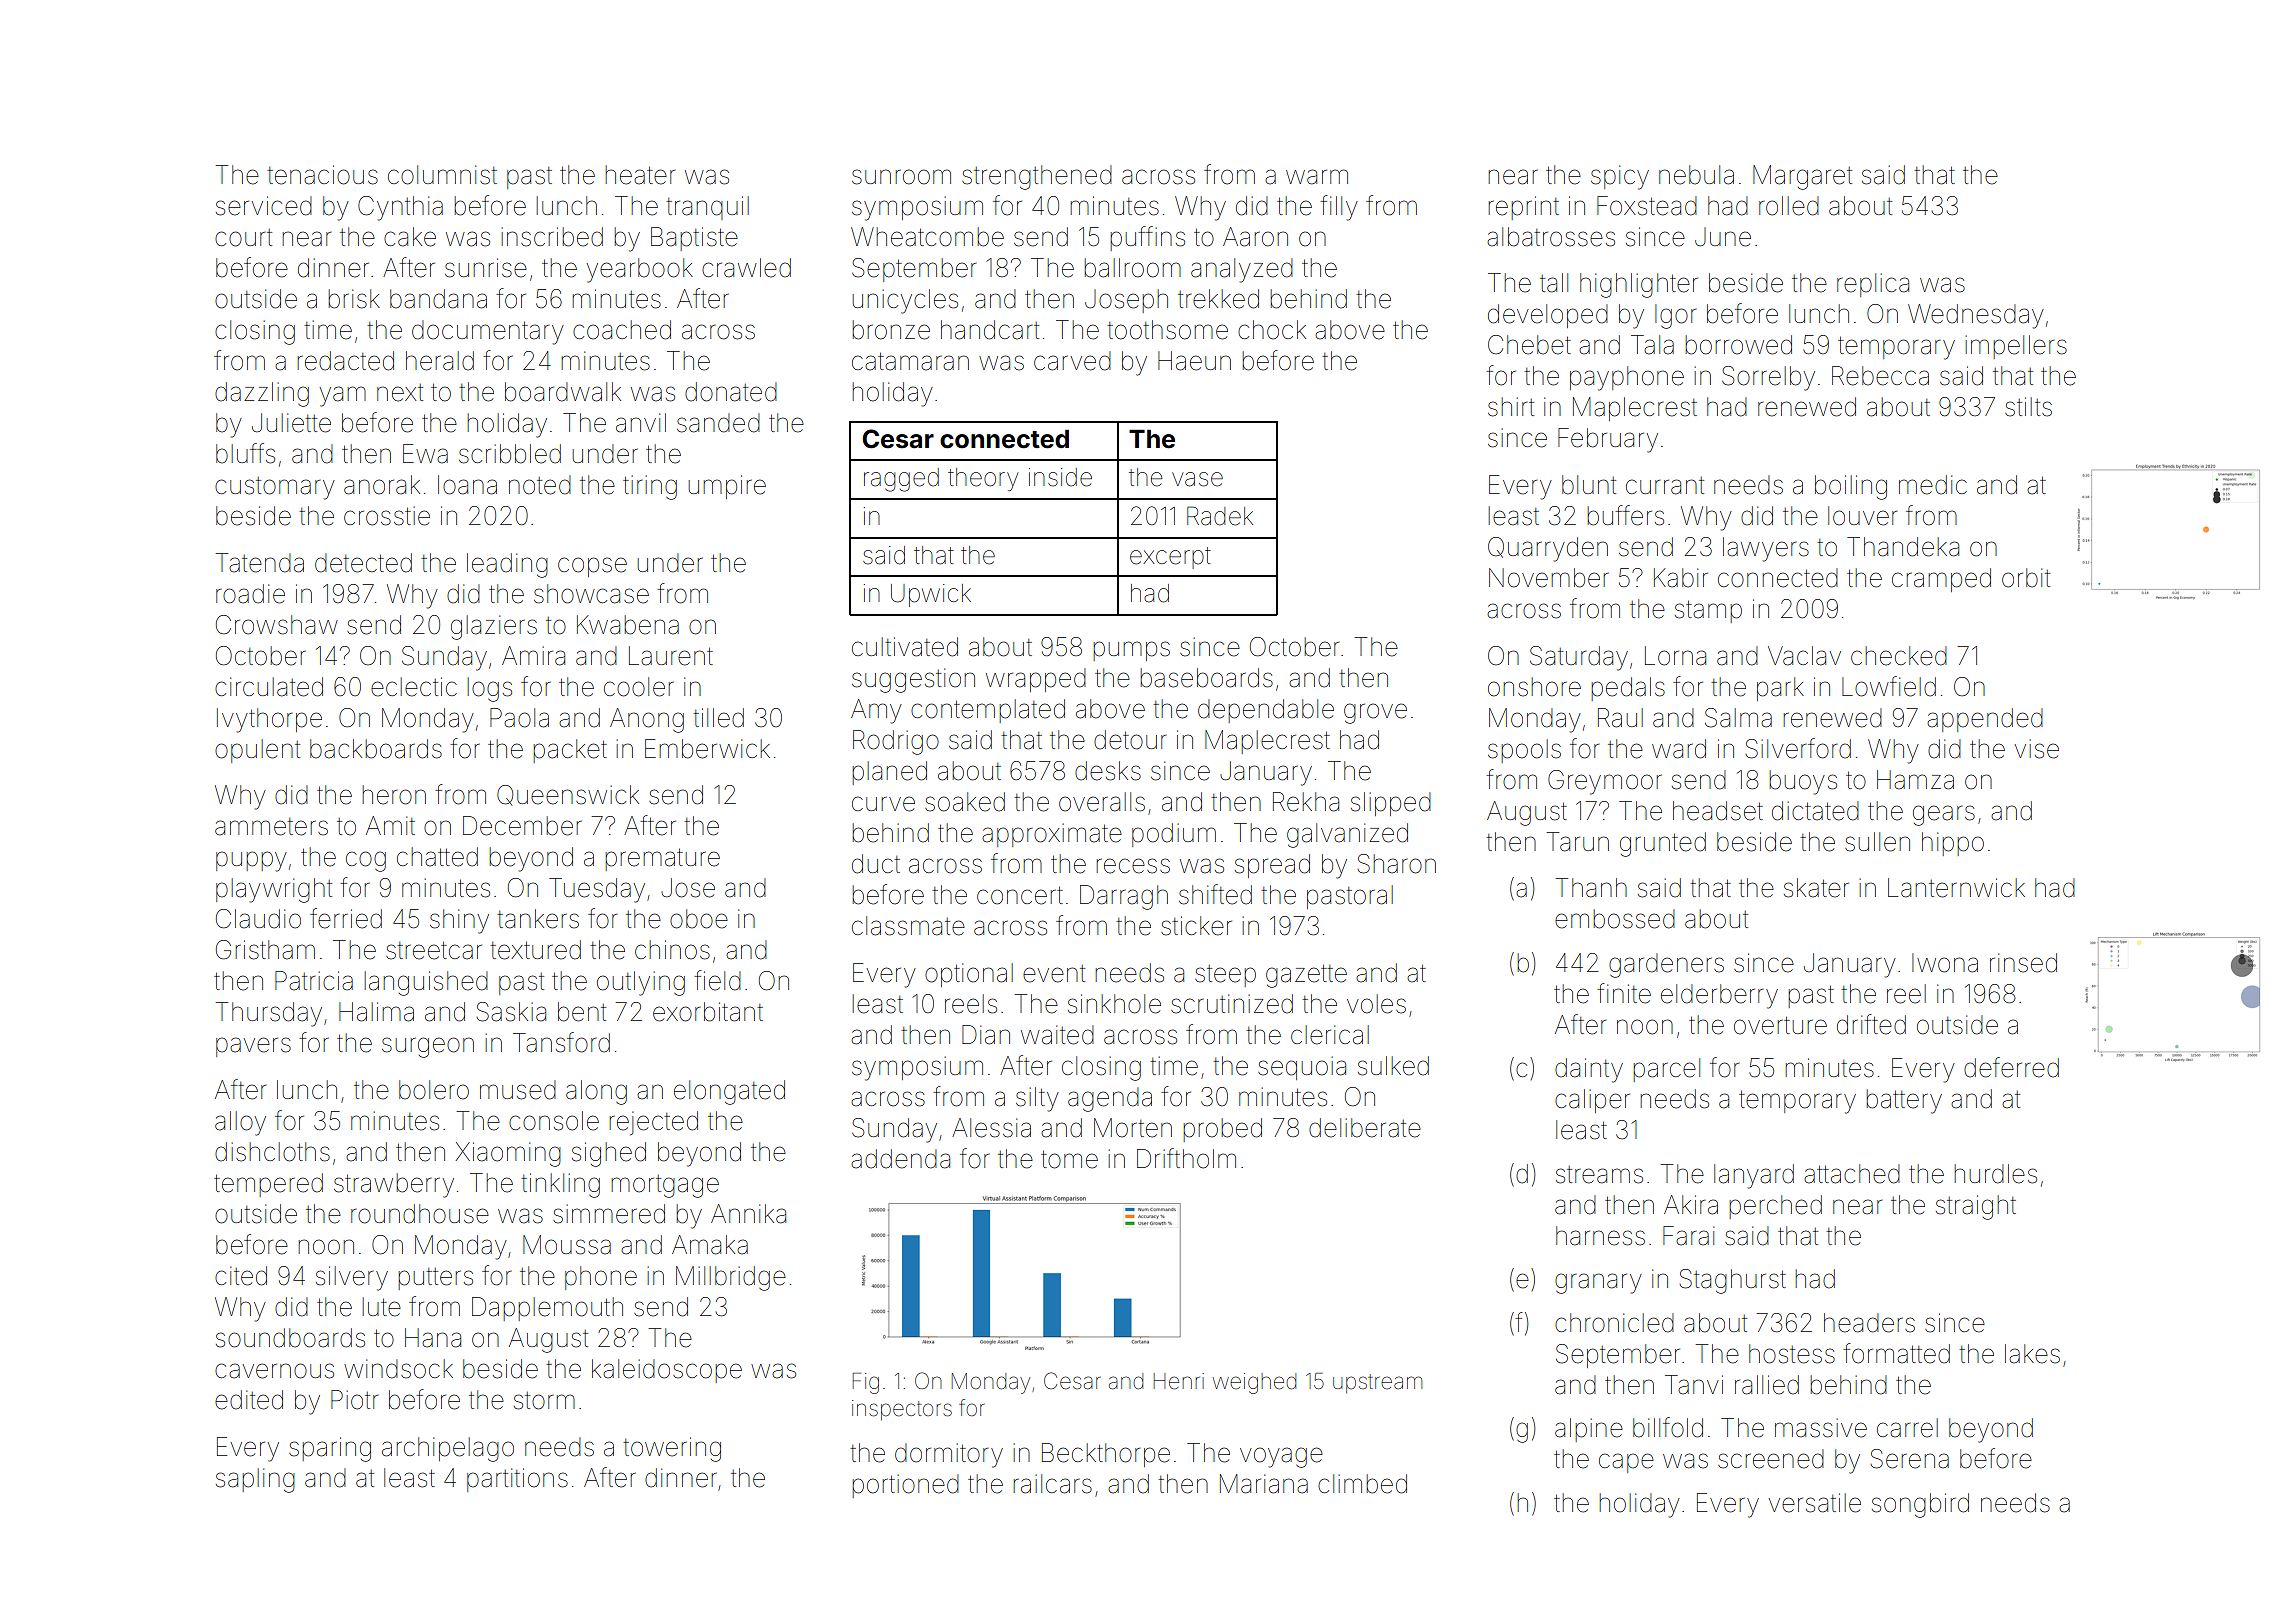  Describe the element at coordinates (508, 1154) in the screenshot. I see `Xiaoming` at that location.
